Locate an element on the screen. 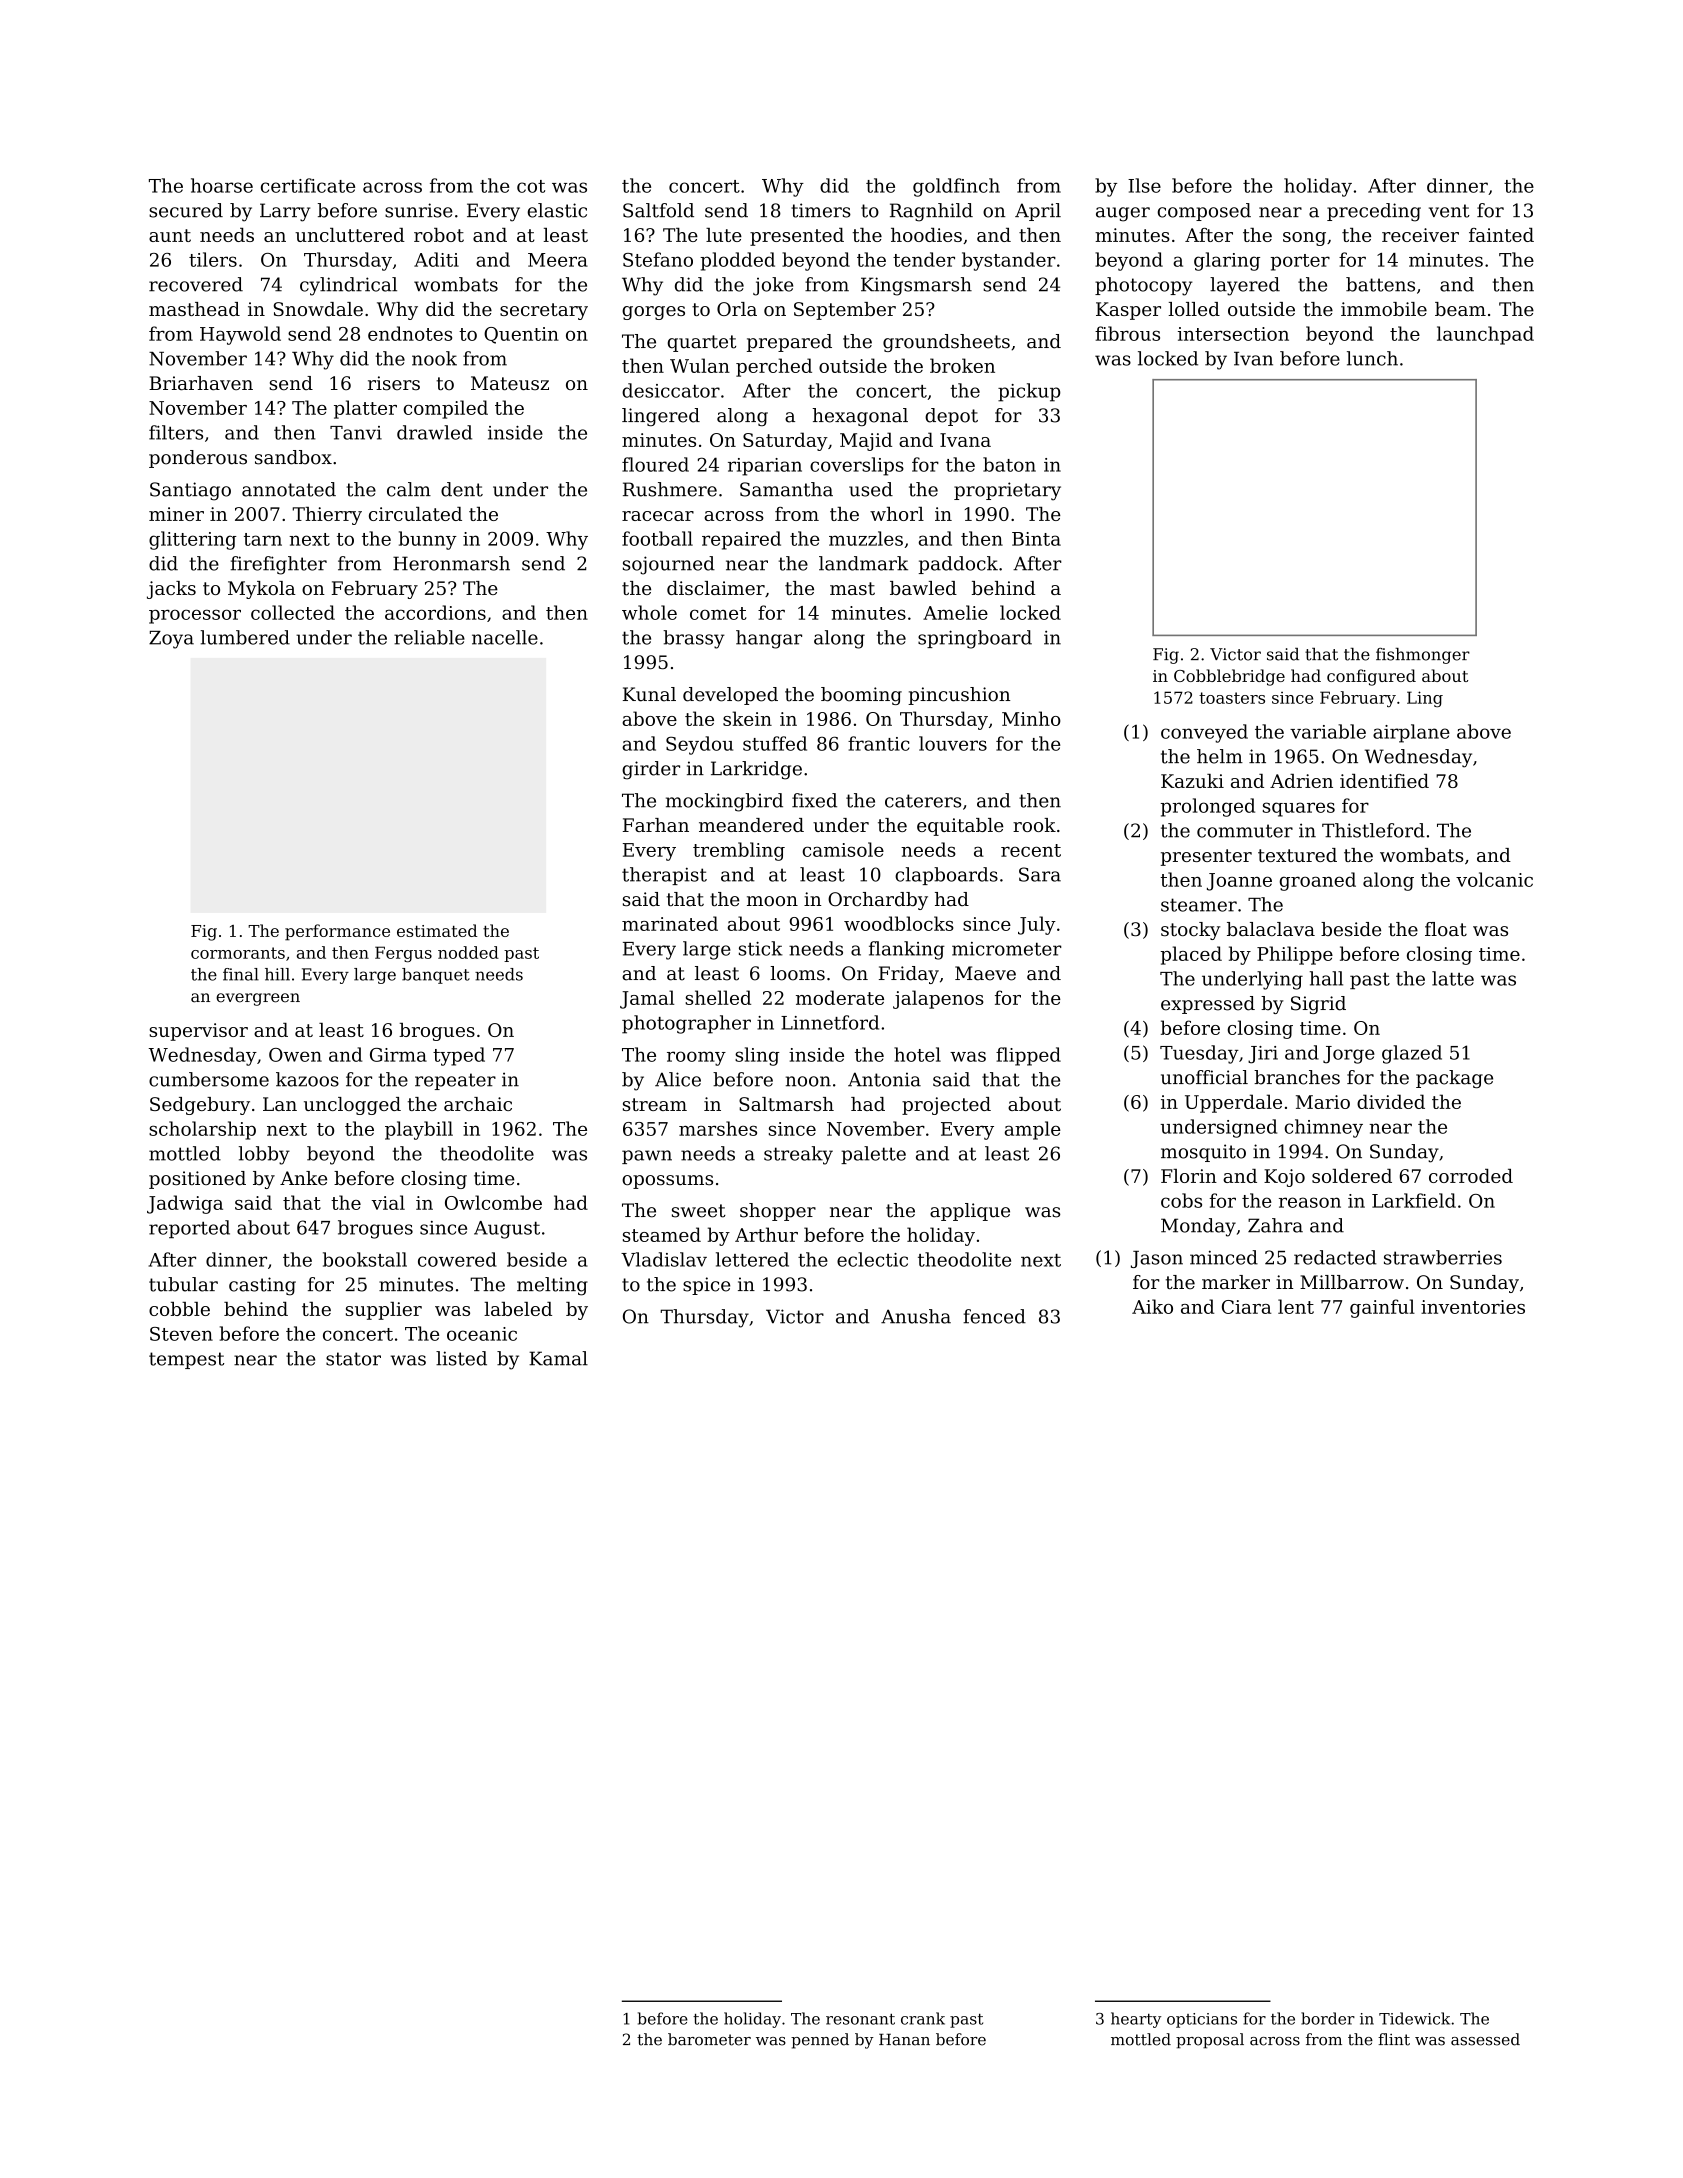 This screenshot has width=1683, height=2178. tempest is located at coordinates (186, 1360).
